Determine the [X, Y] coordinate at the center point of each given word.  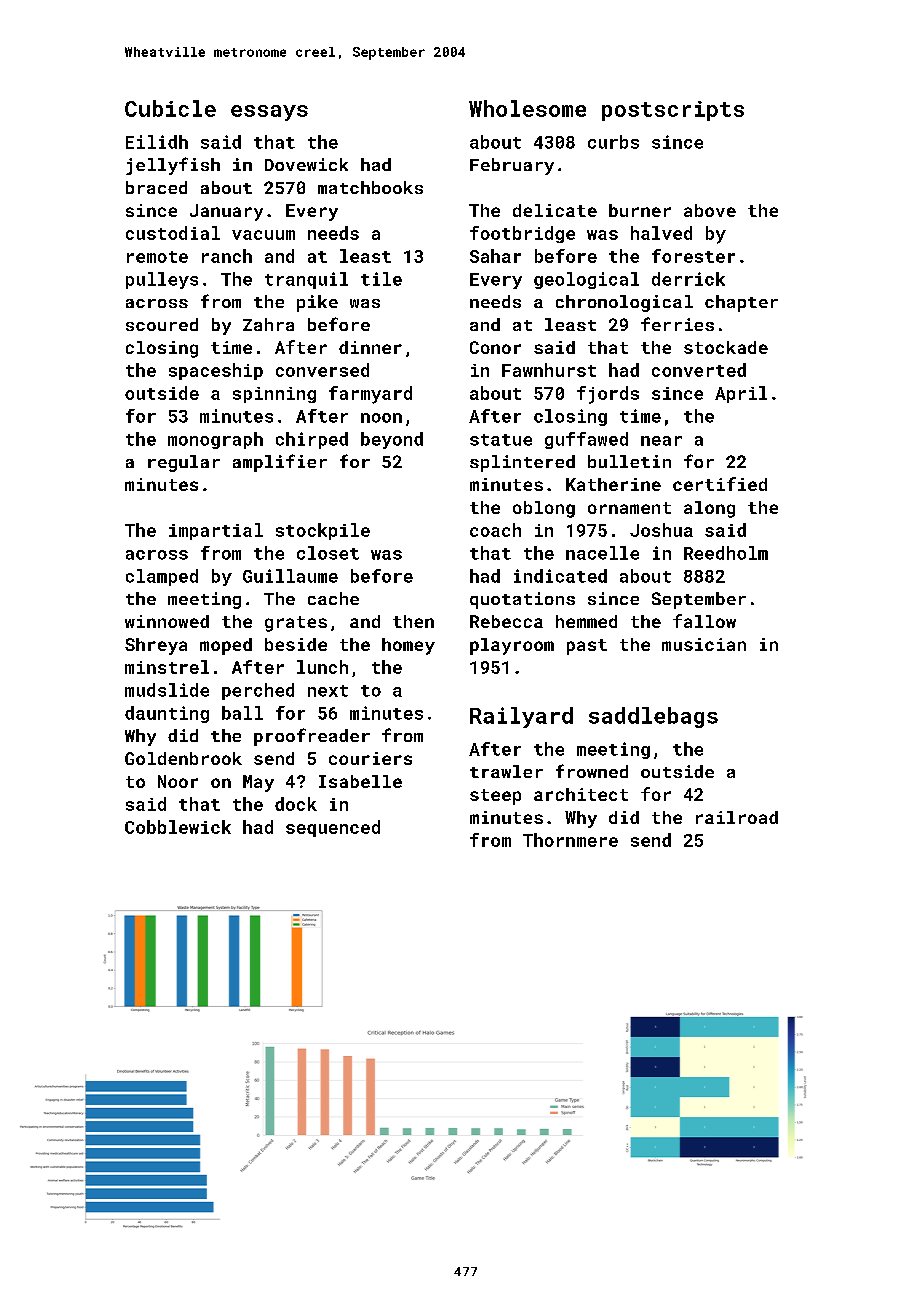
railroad [737, 817]
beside [296, 644]
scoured [162, 324]
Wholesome [527, 108]
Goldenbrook [183, 758]
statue [501, 440]
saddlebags [653, 717]
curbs [613, 142]
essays [269, 113]
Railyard [521, 717]
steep [495, 797]
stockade [726, 347]
